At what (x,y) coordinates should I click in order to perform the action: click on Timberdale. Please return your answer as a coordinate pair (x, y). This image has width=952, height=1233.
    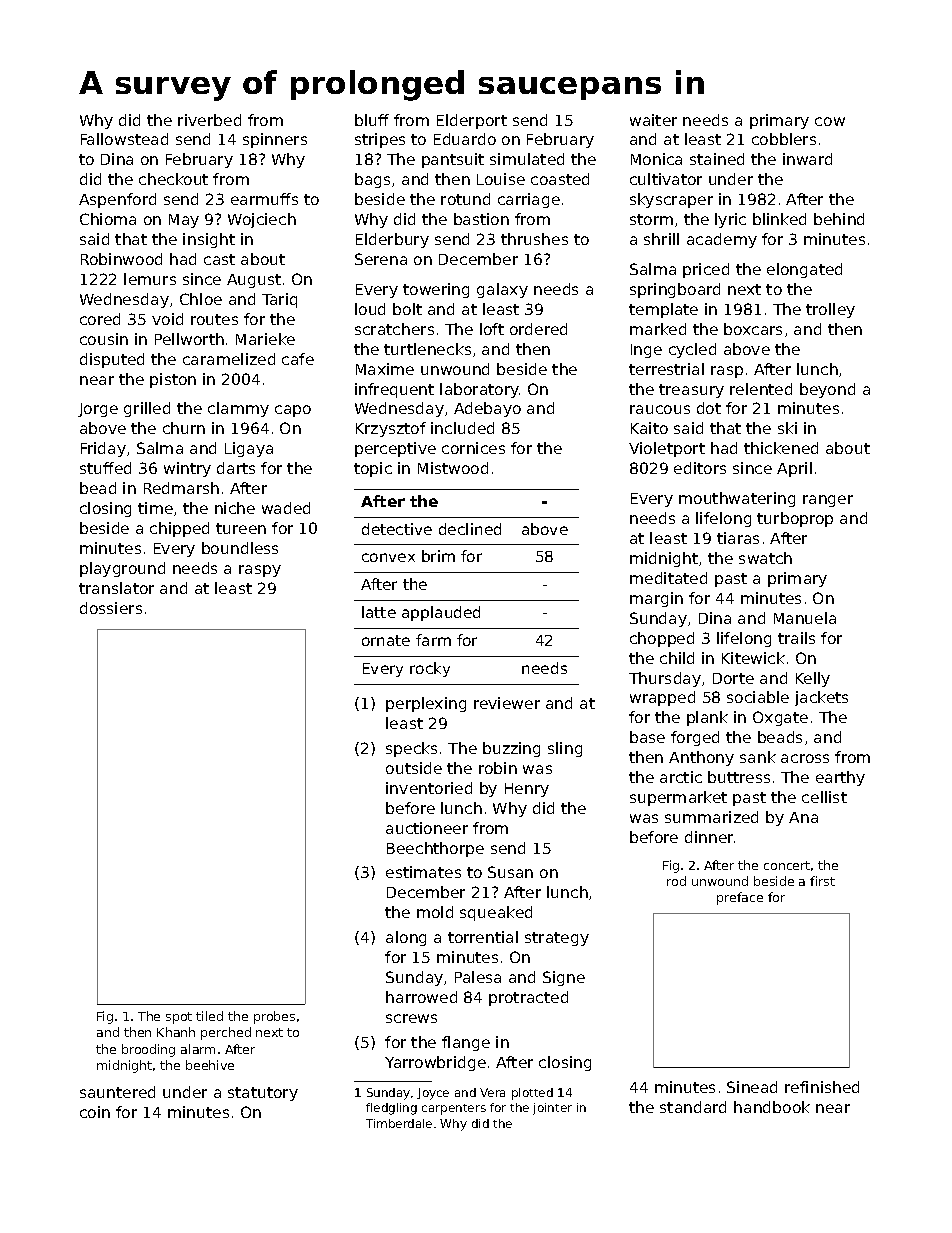
    Looking at the image, I should click on (399, 1123).
